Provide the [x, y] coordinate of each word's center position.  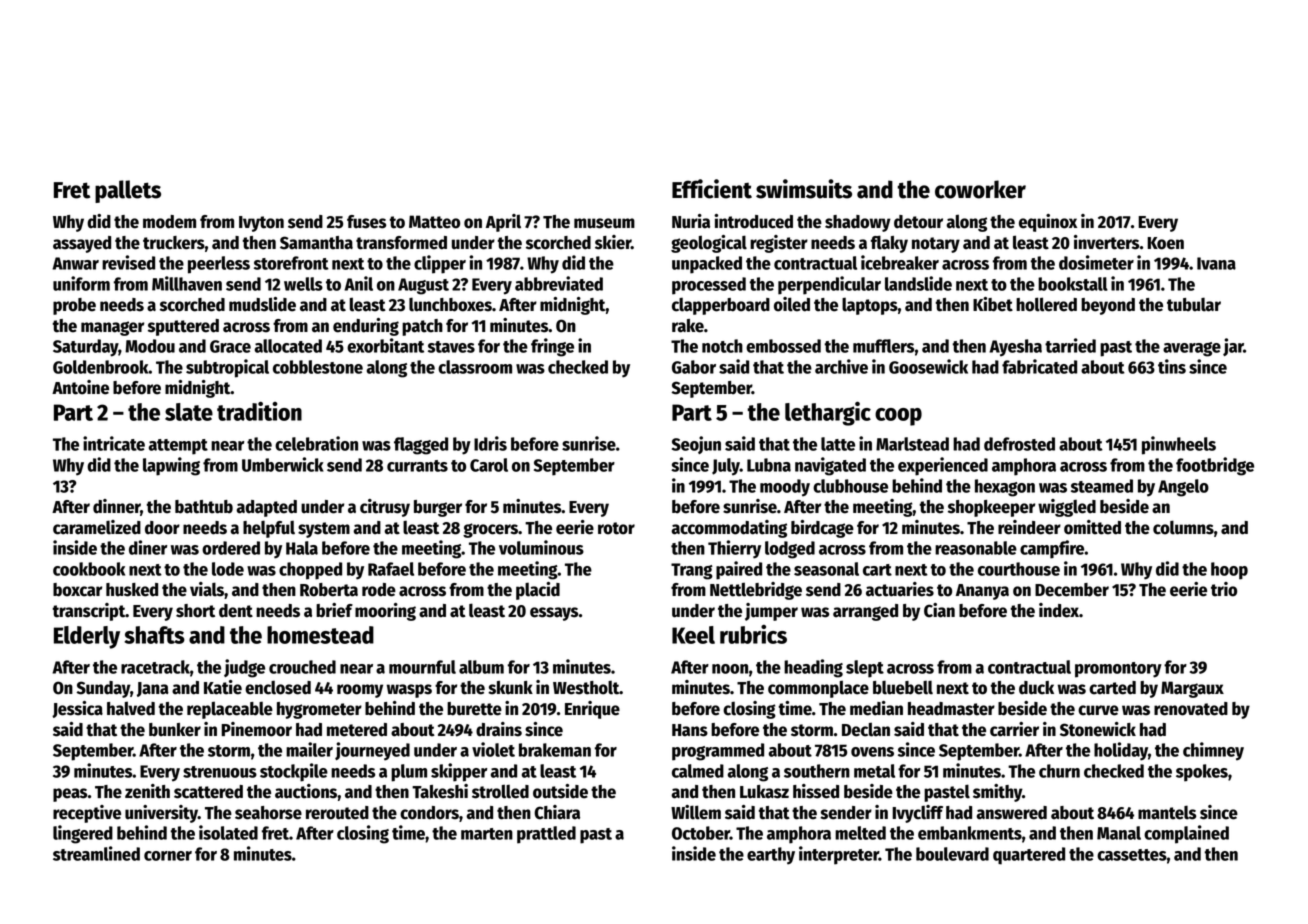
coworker [980, 189]
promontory [1118, 670]
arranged [865, 612]
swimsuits [804, 189]
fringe [552, 347]
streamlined [96, 853]
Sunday [103, 689]
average [1192, 349]
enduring [366, 327]
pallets [128, 191]
